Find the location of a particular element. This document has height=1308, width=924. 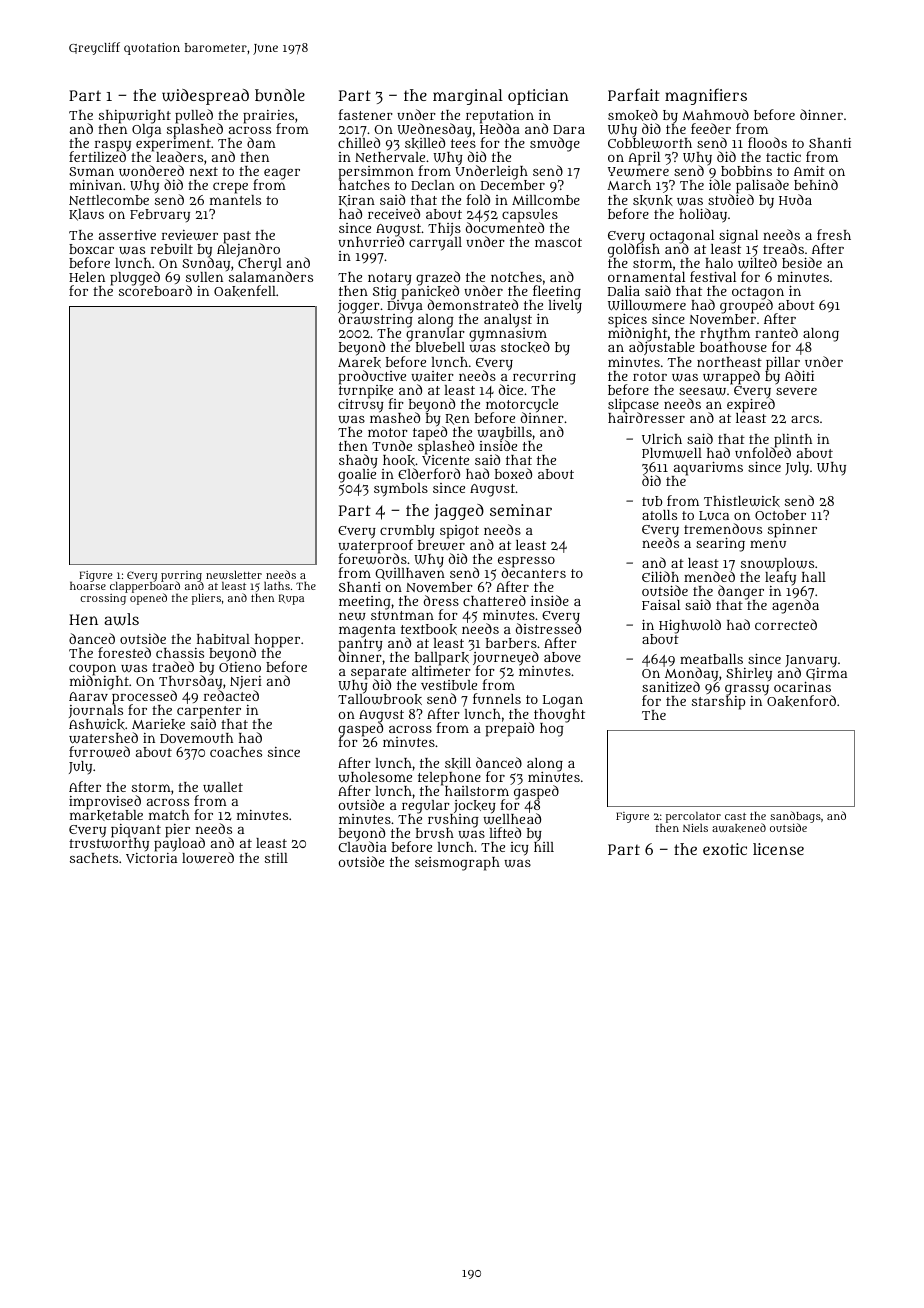

shipwright is located at coordinates (135, 117).
